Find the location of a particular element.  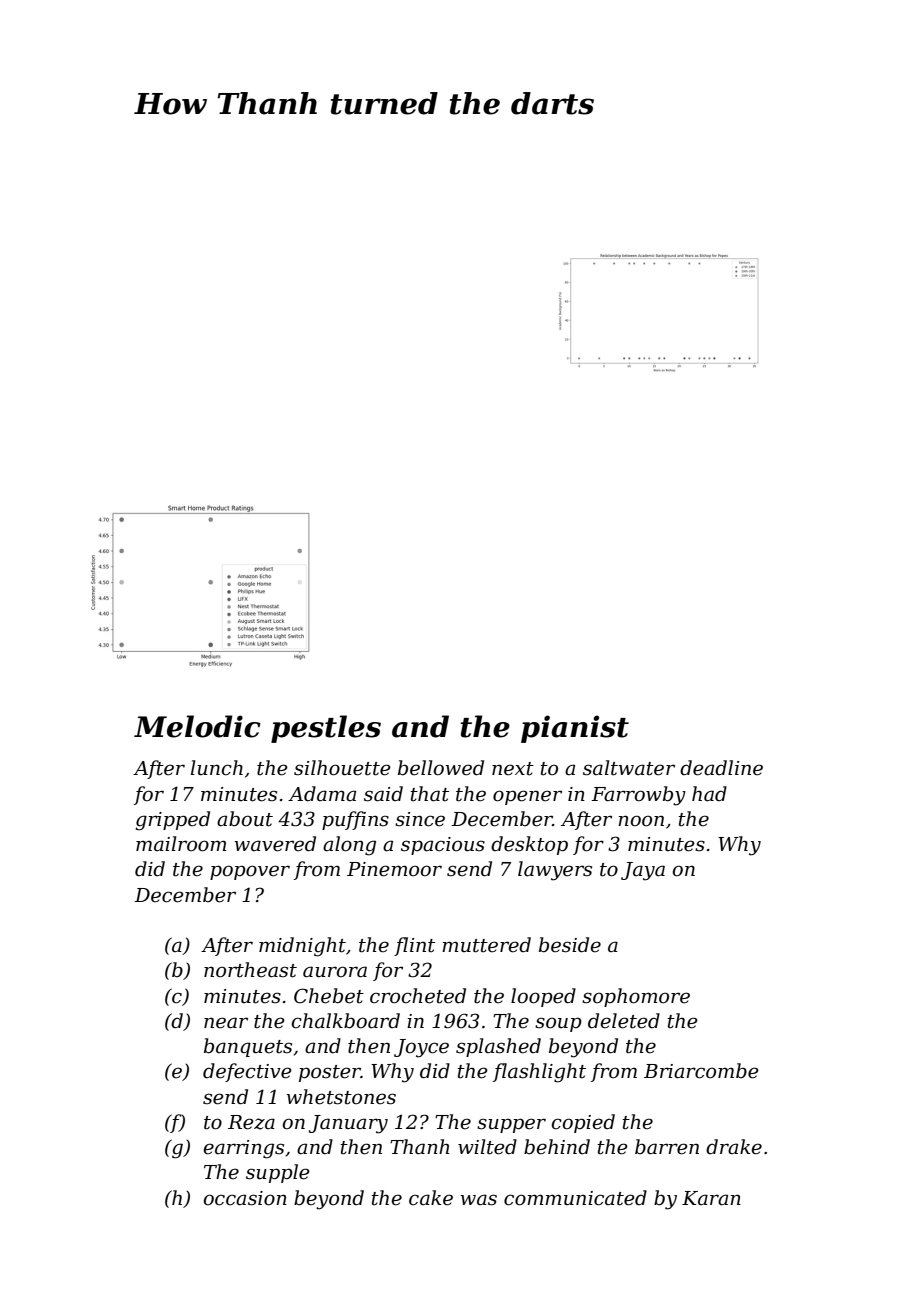

Briarcombe is located at coordinates (701, 1071).
